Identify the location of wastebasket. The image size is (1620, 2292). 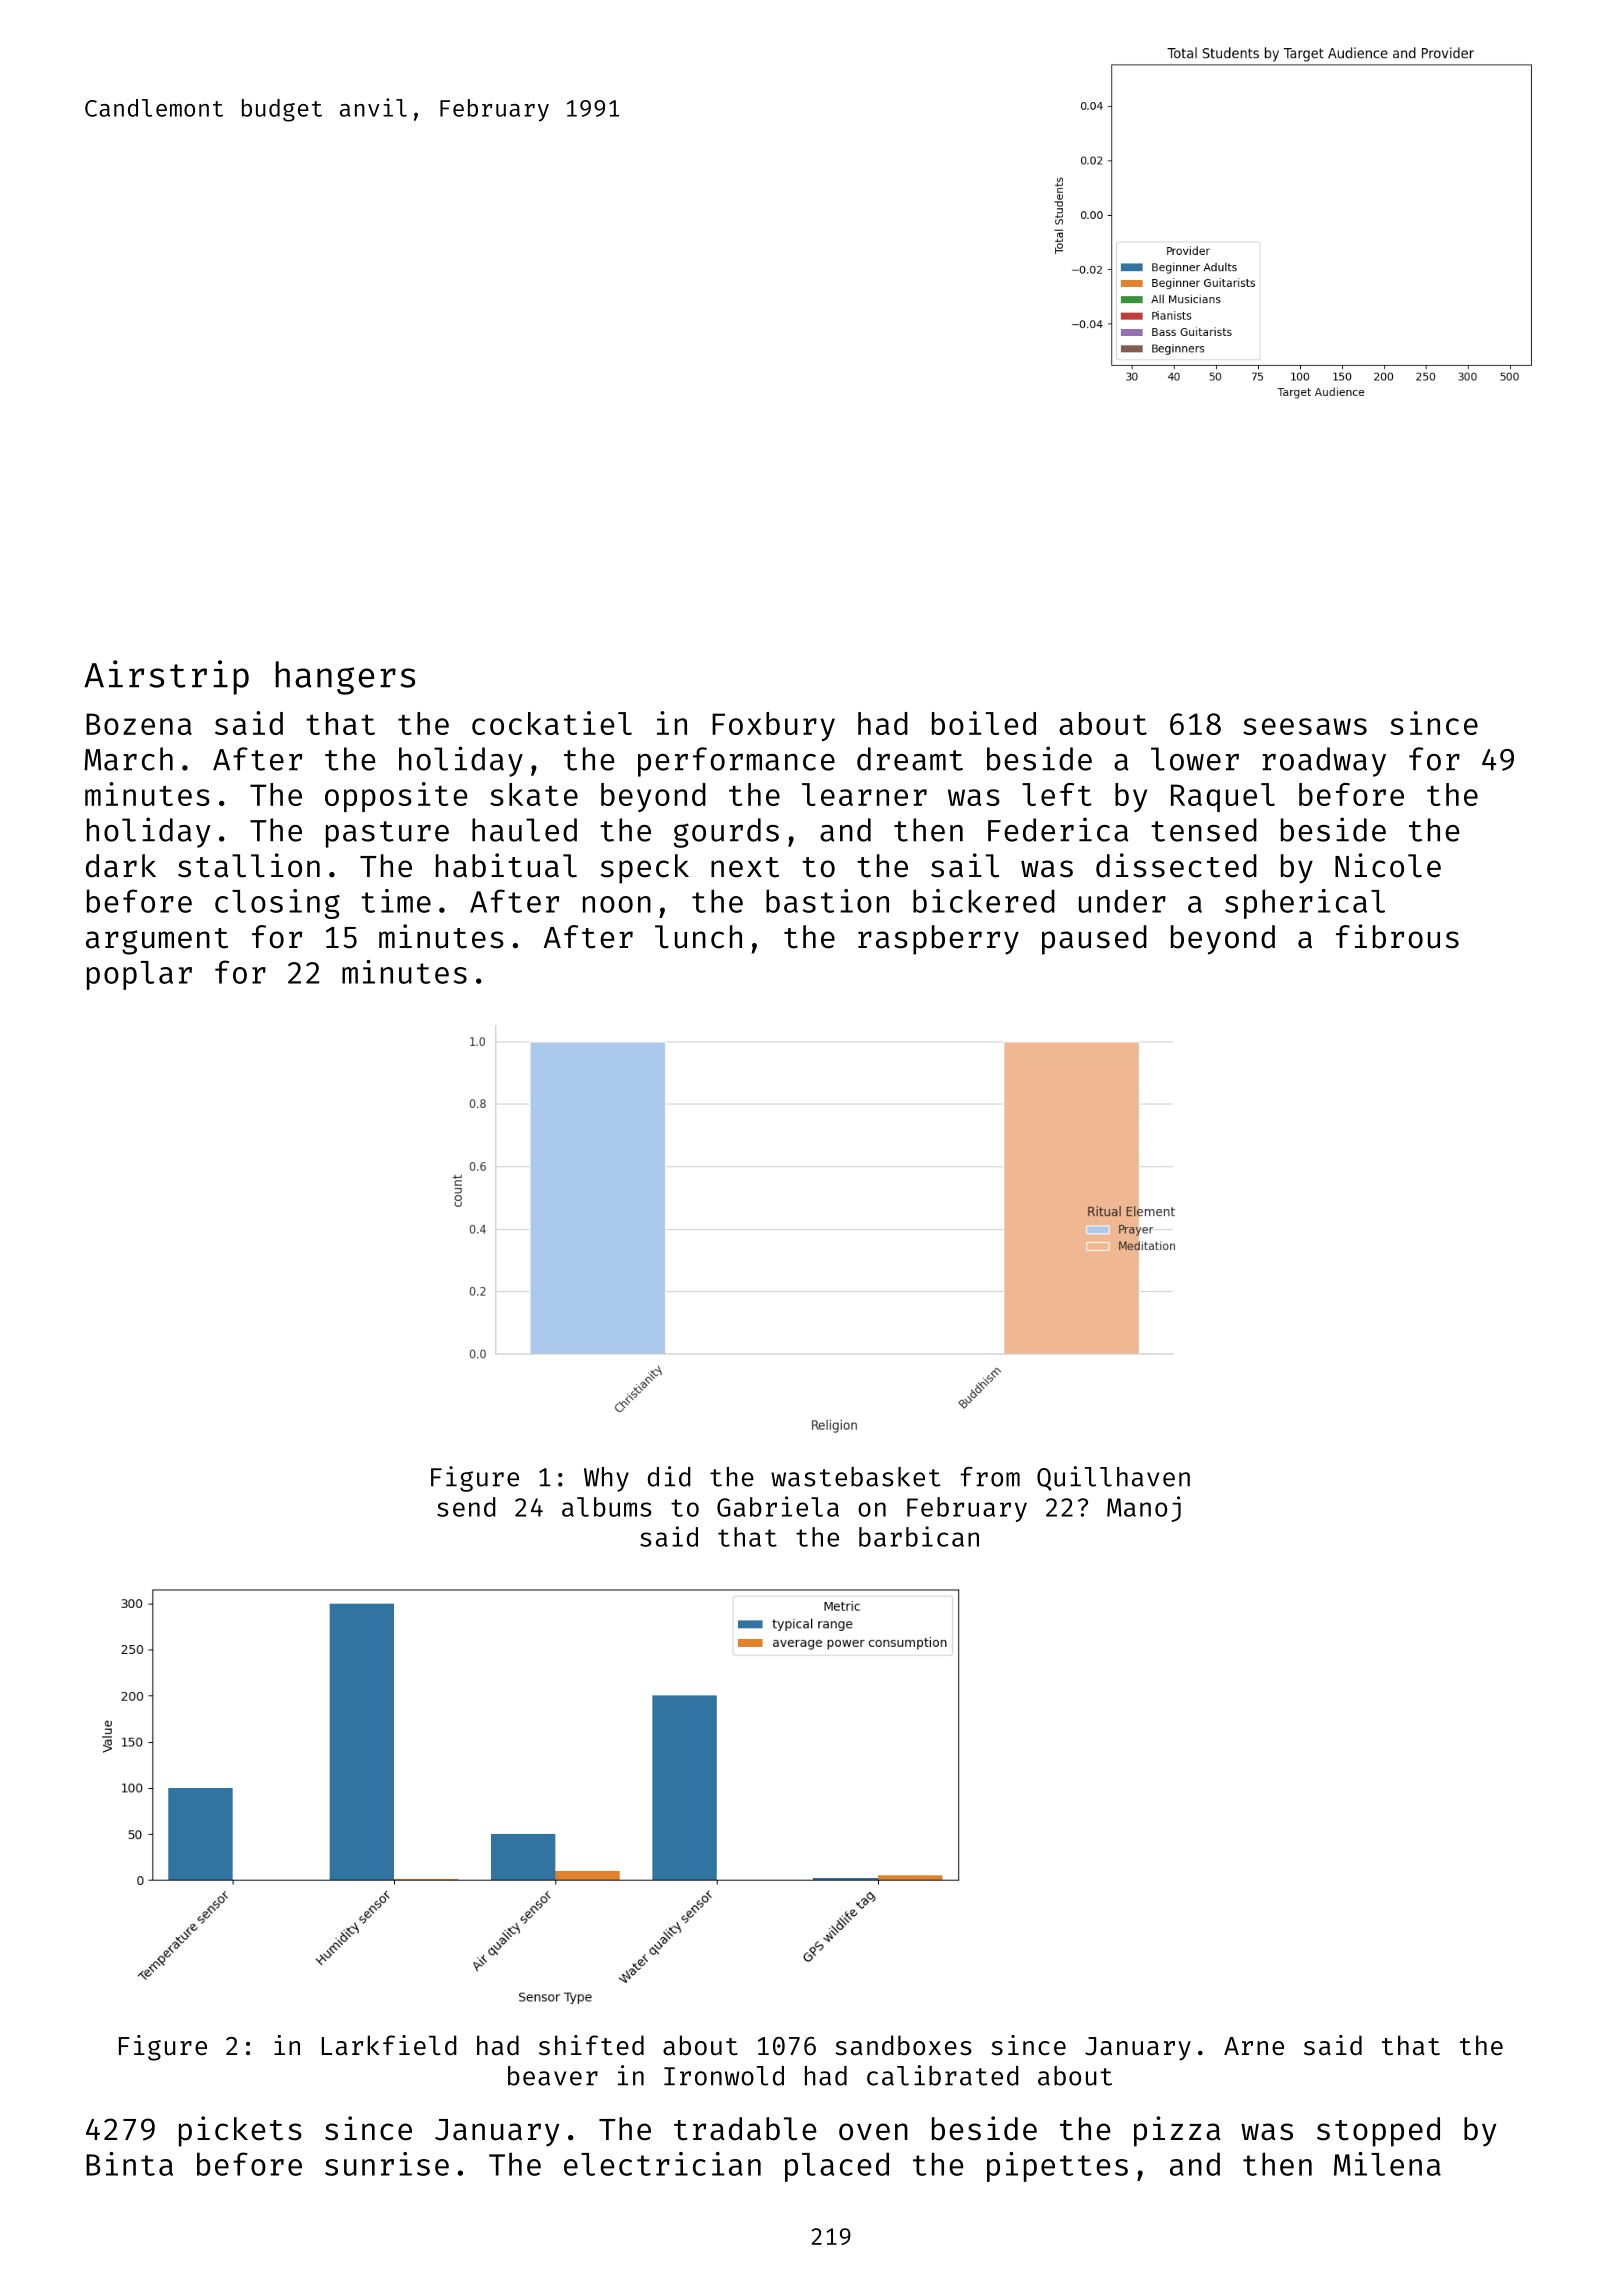
(856, 1477).
